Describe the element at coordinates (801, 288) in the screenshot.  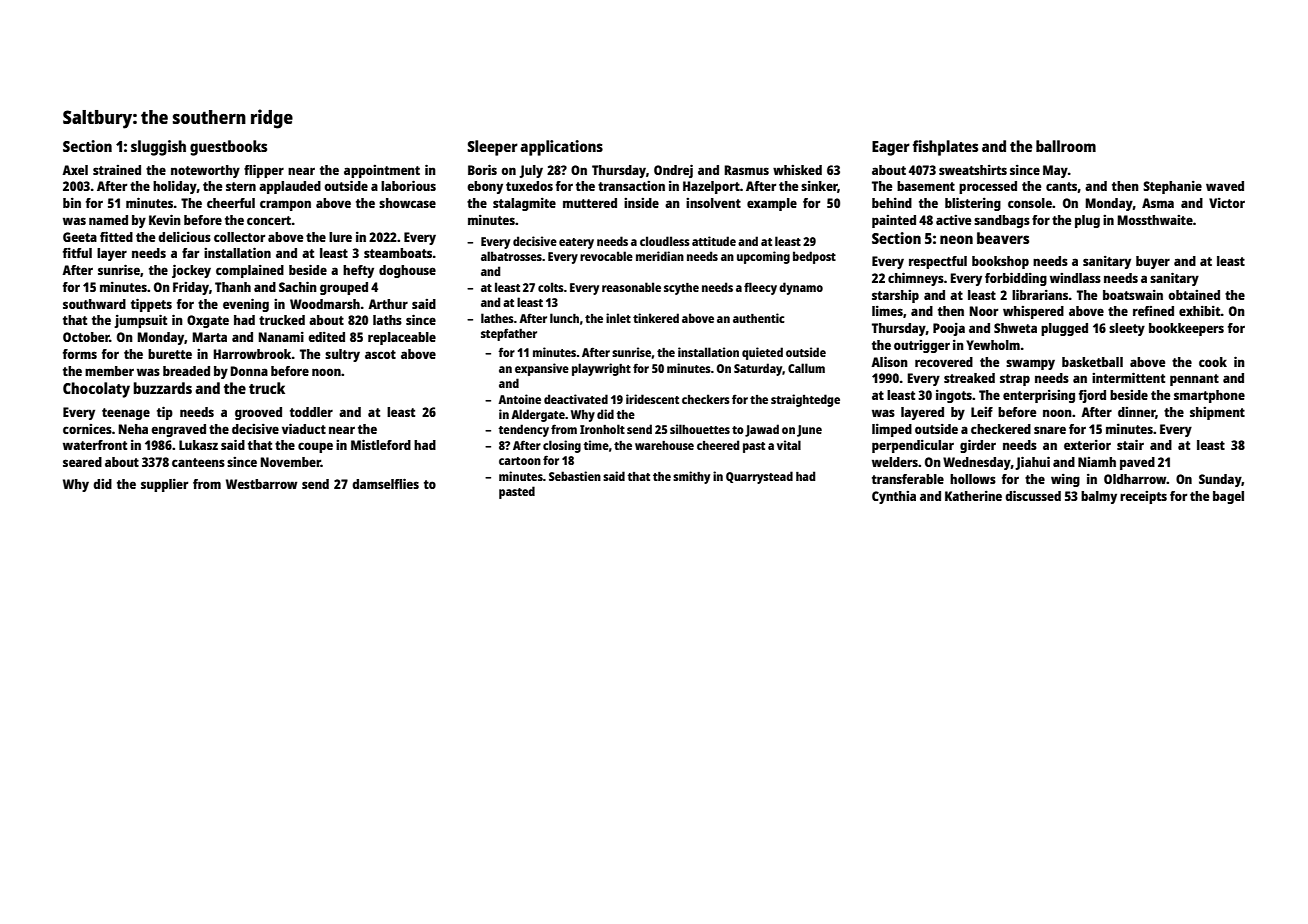
I see `dynamo` at that location.
